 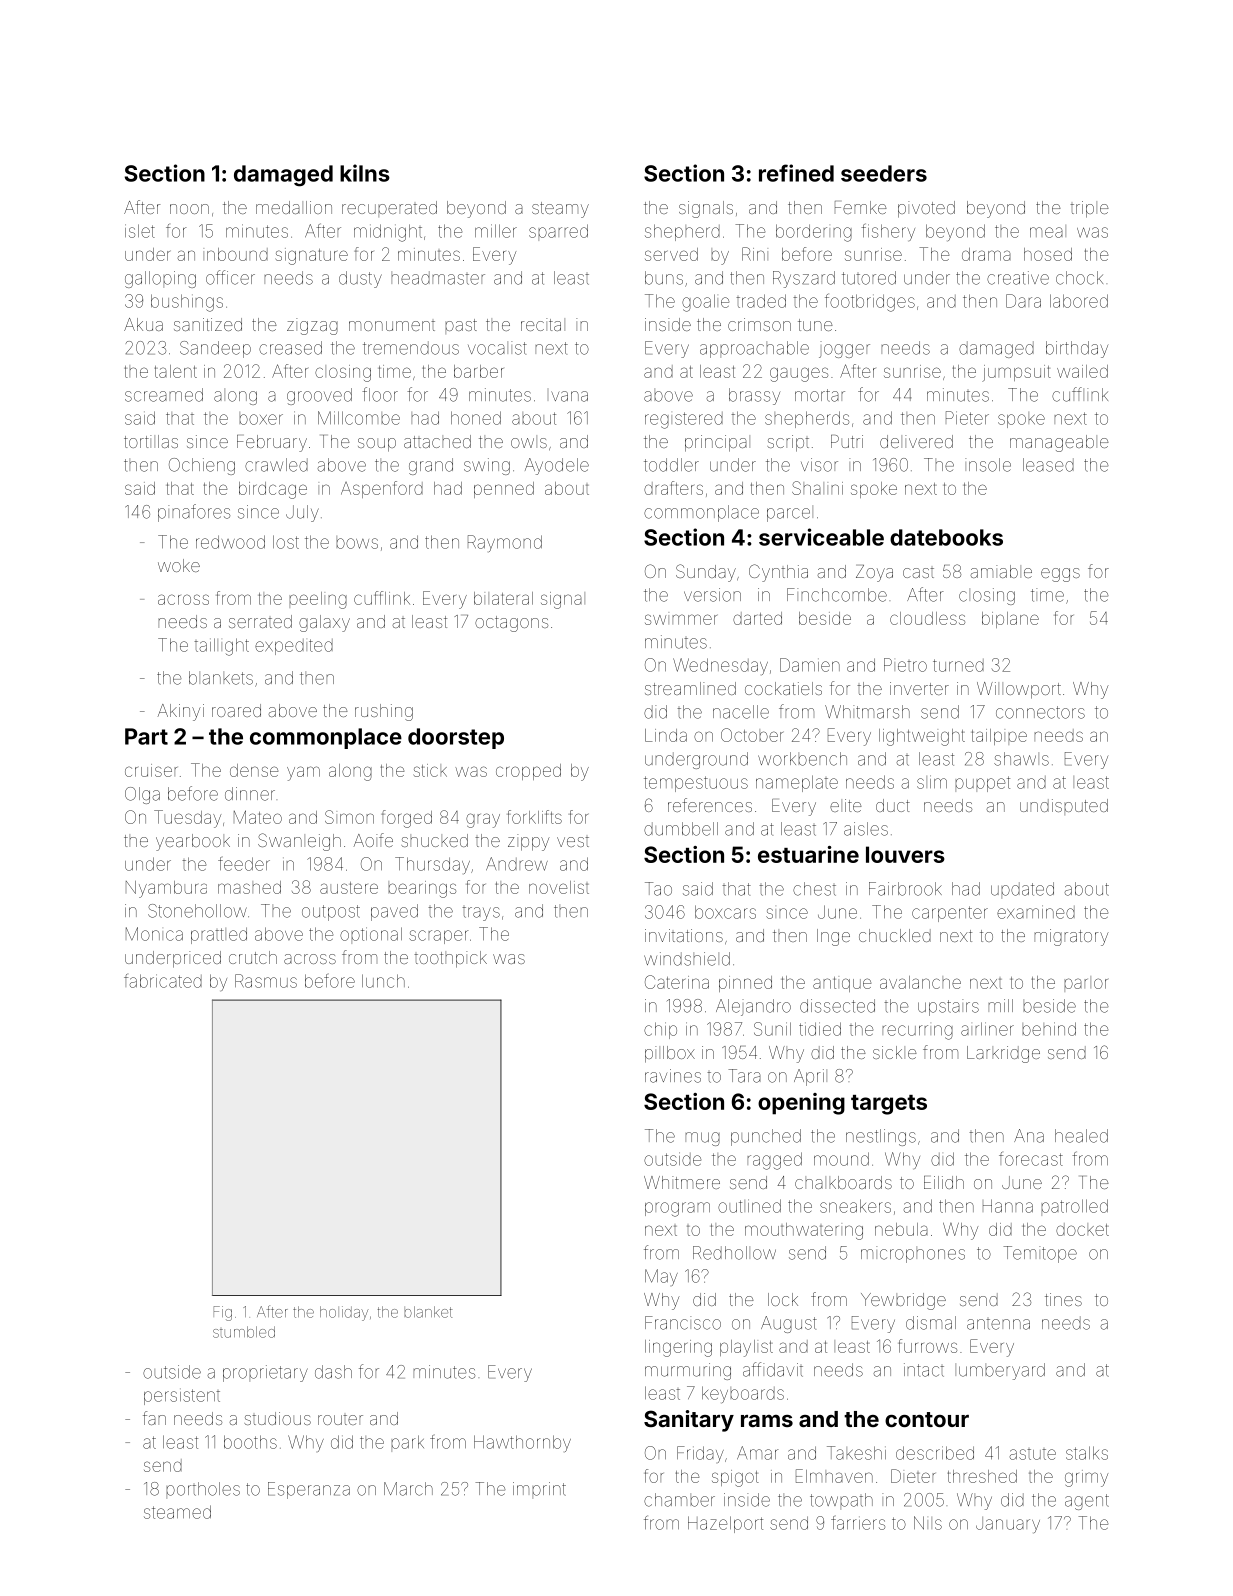 What do you see at coordinates (1086, 984) in the page?
I see `parlor` at bounding box center [1086, 984].
